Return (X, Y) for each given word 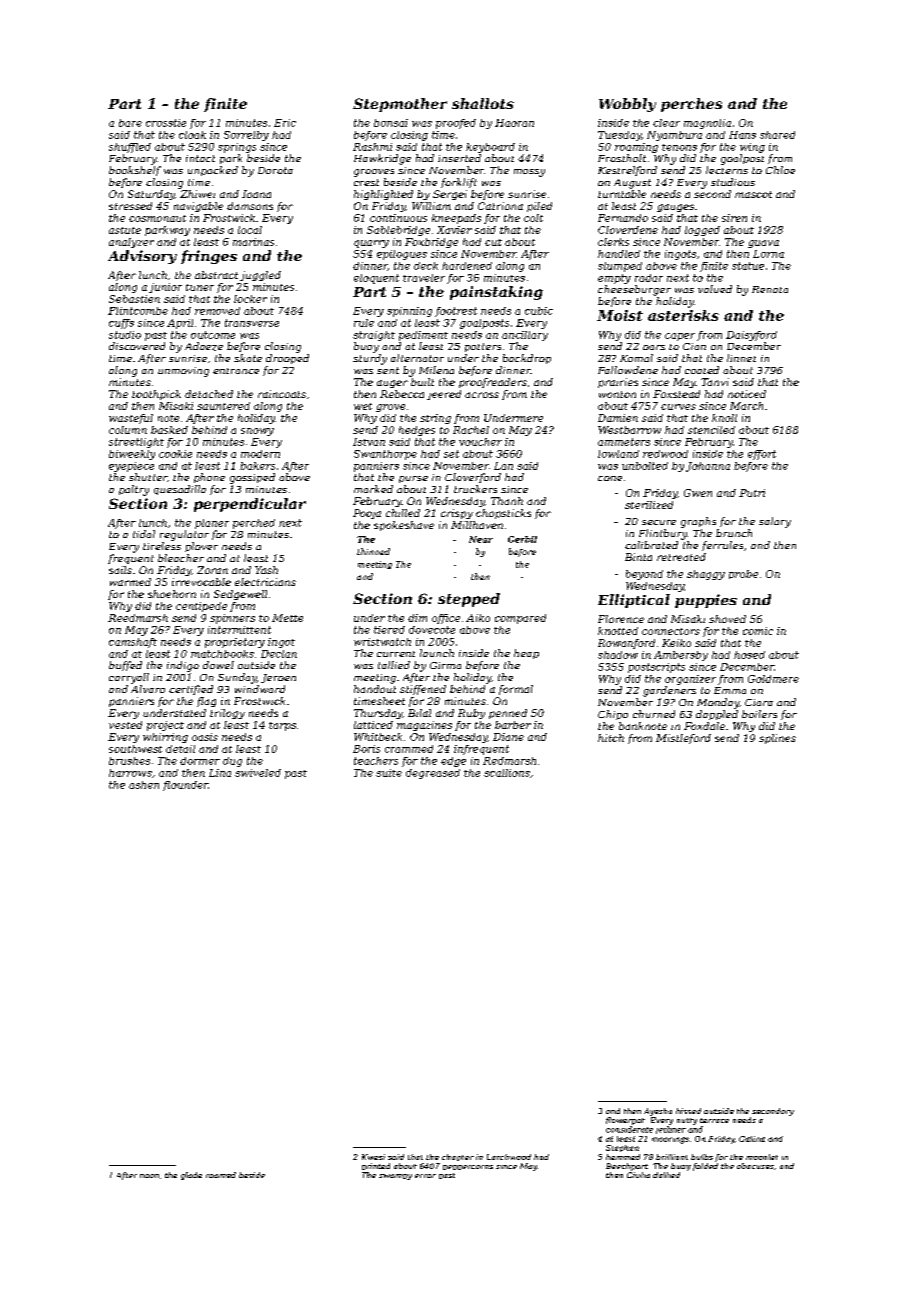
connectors (671, 631)
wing (752, 148)
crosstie (166, 123)
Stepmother (400, 105)
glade (191, 1176)
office (446, 619)
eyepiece (131, 467)
